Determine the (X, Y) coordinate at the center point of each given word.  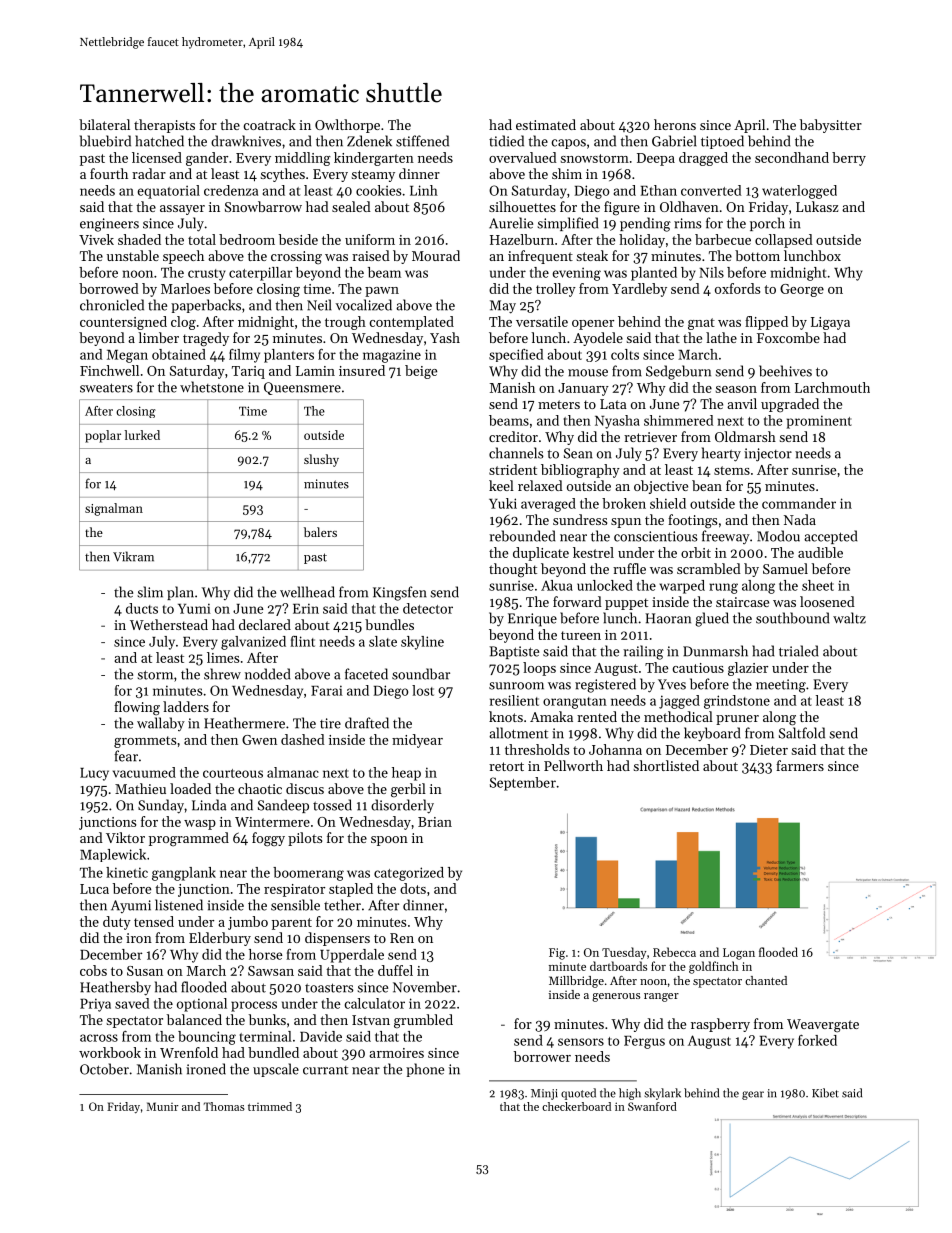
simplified (567, 224)
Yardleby (639, 290)
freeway (726, 537)
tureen (581, 635)
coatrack (269, 124)
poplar (103, 436)
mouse (588, 373)
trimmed (270, 1106)
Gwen (259, 740)
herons (675, 124)
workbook (110, 1052)
